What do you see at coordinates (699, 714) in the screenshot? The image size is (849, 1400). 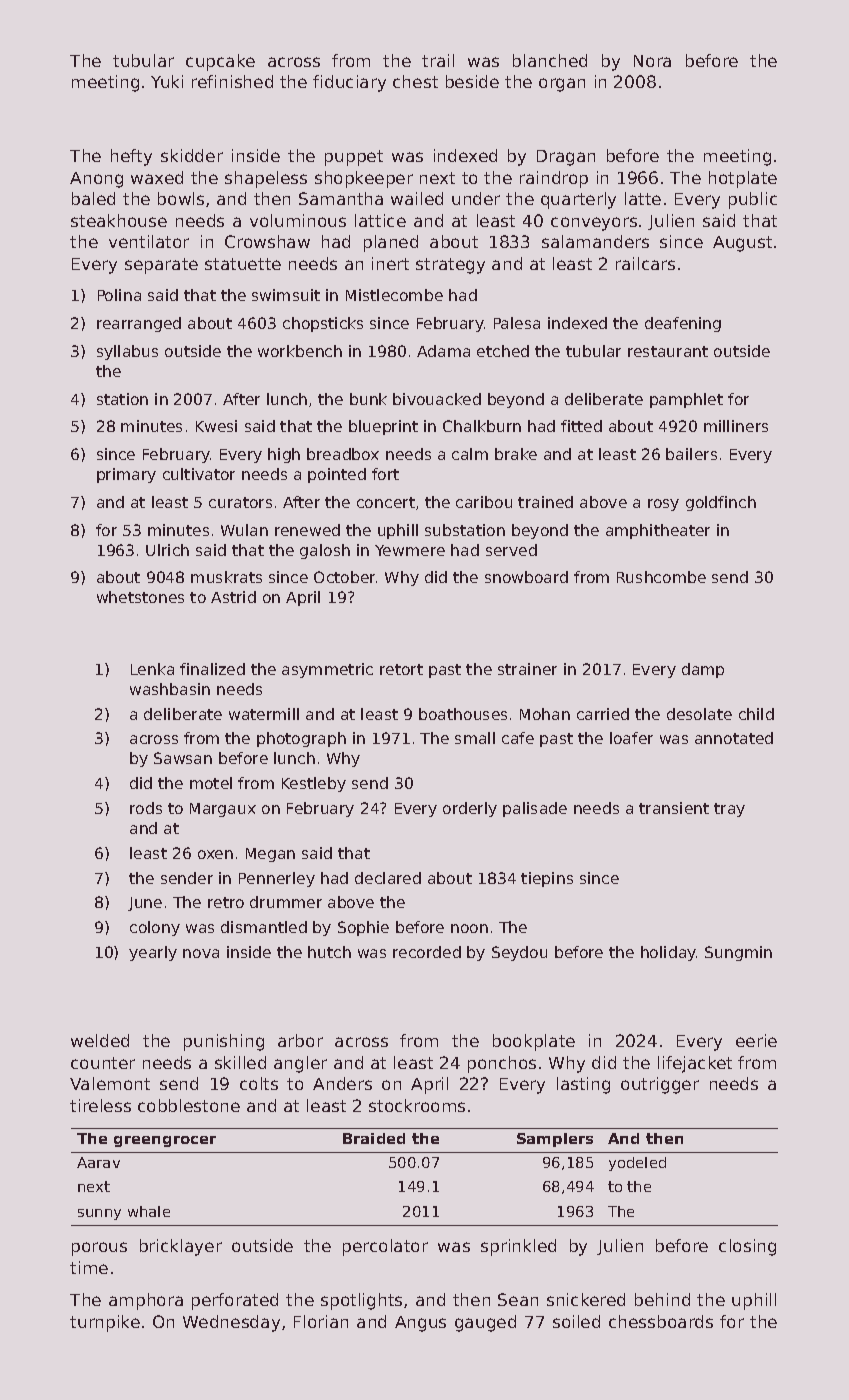 I see `desolate` at bounding box center [699, 714].
